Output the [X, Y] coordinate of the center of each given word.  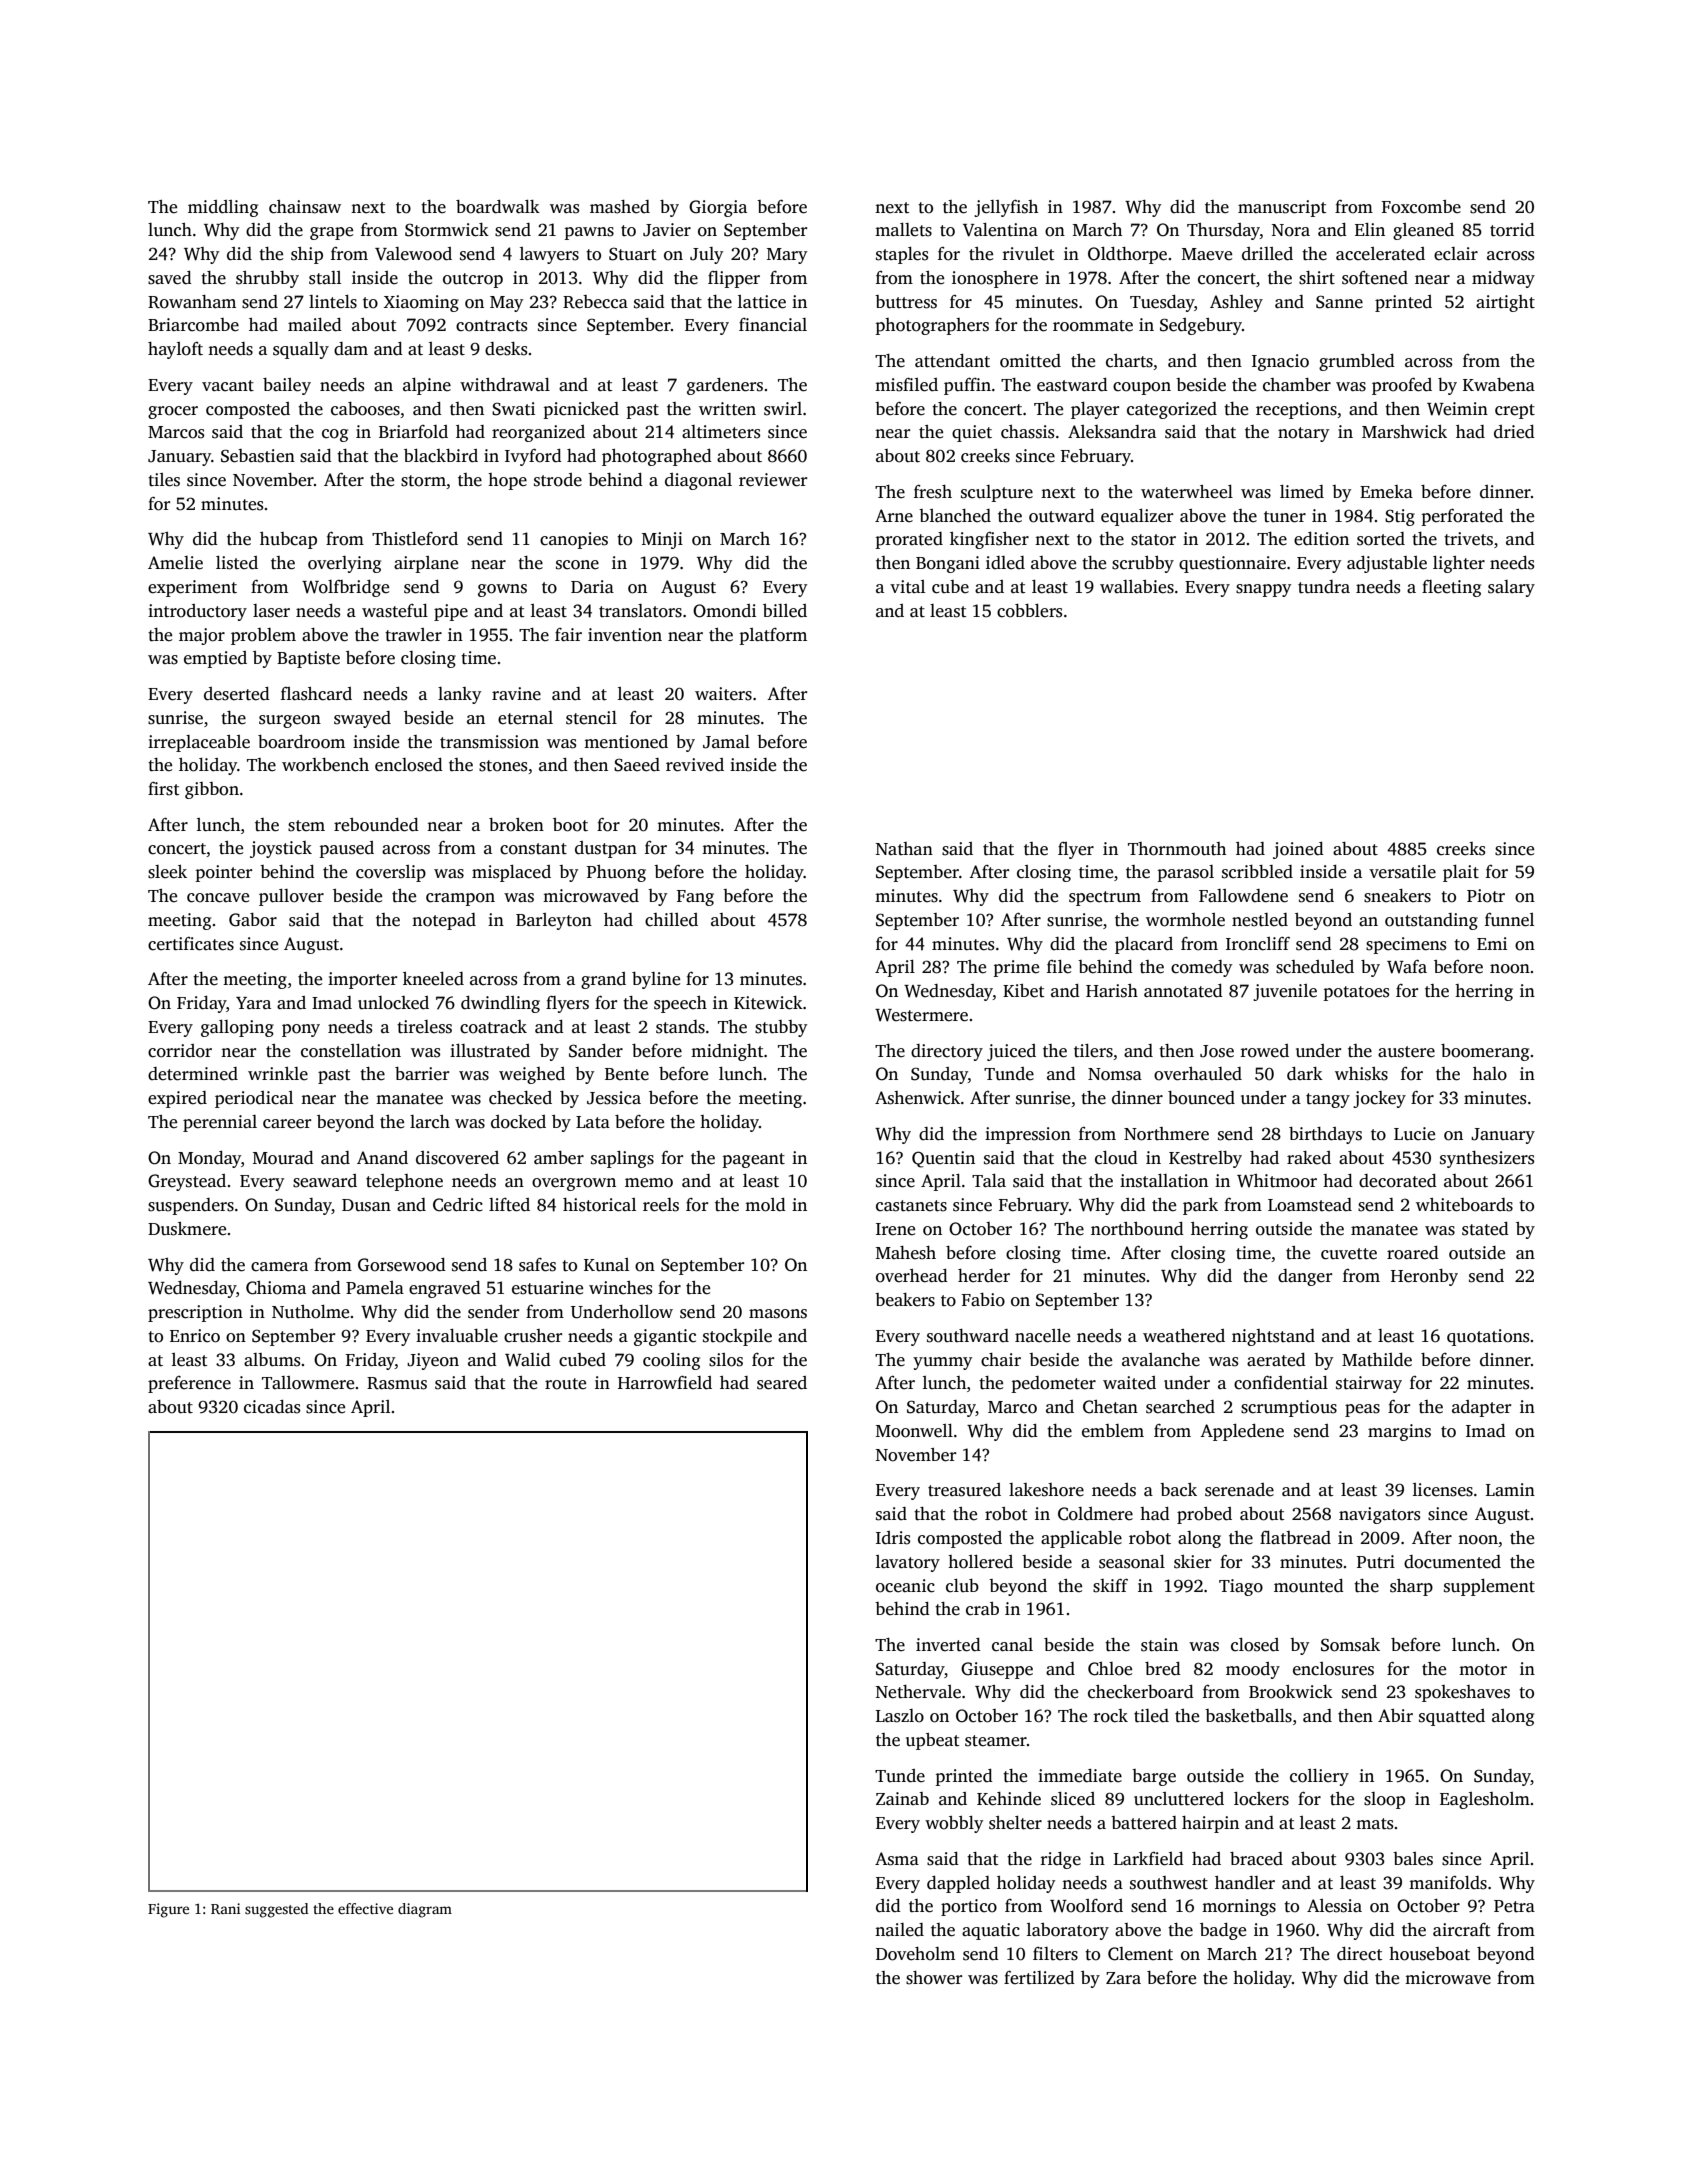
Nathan [904, 849]
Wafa [1407, 966]
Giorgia [718, 208]
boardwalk [498, 207]
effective [365, 1908]
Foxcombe [1421, 207]
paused [347, 849]
